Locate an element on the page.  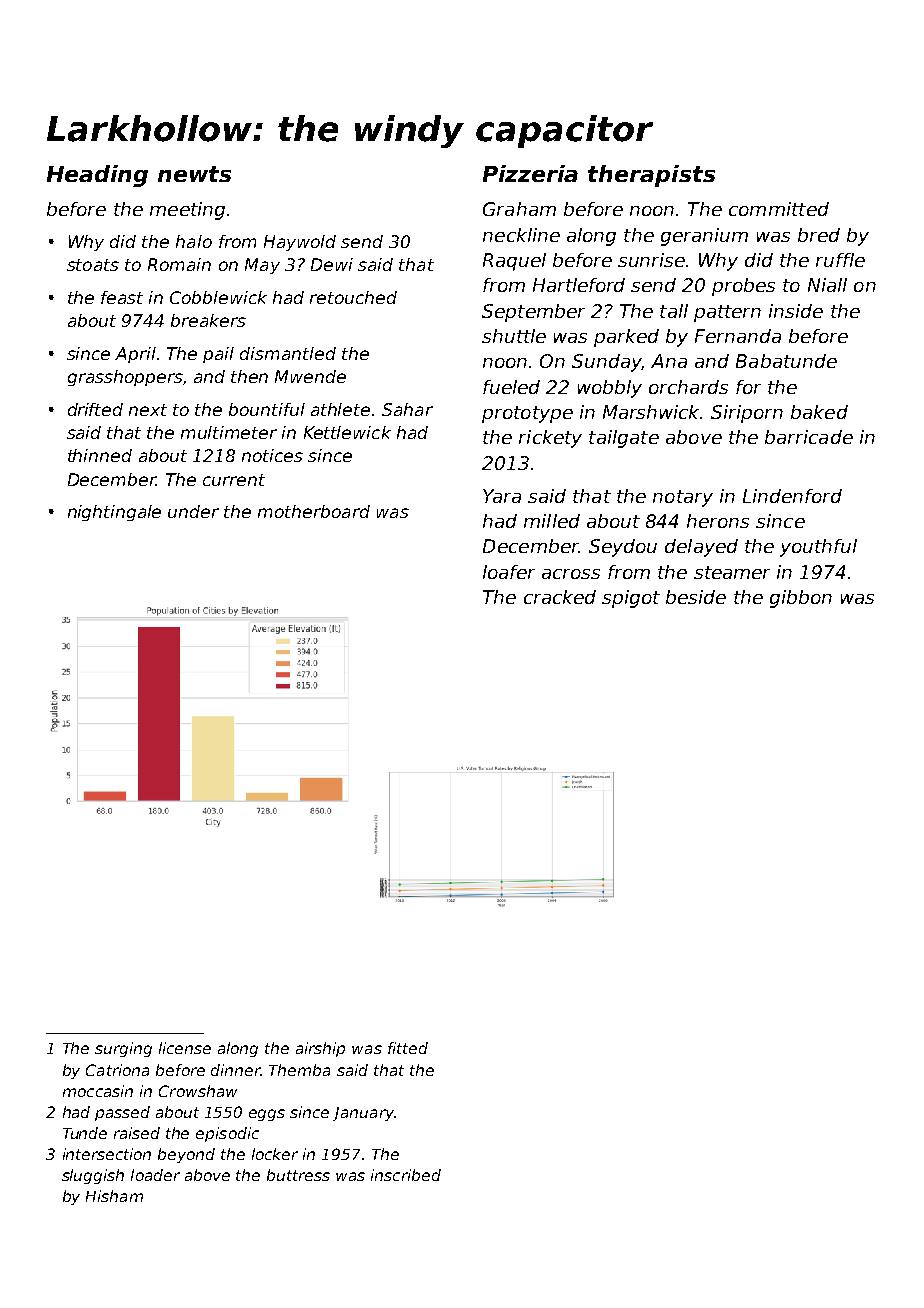
fitted is located at coordinates (408, 1048).
